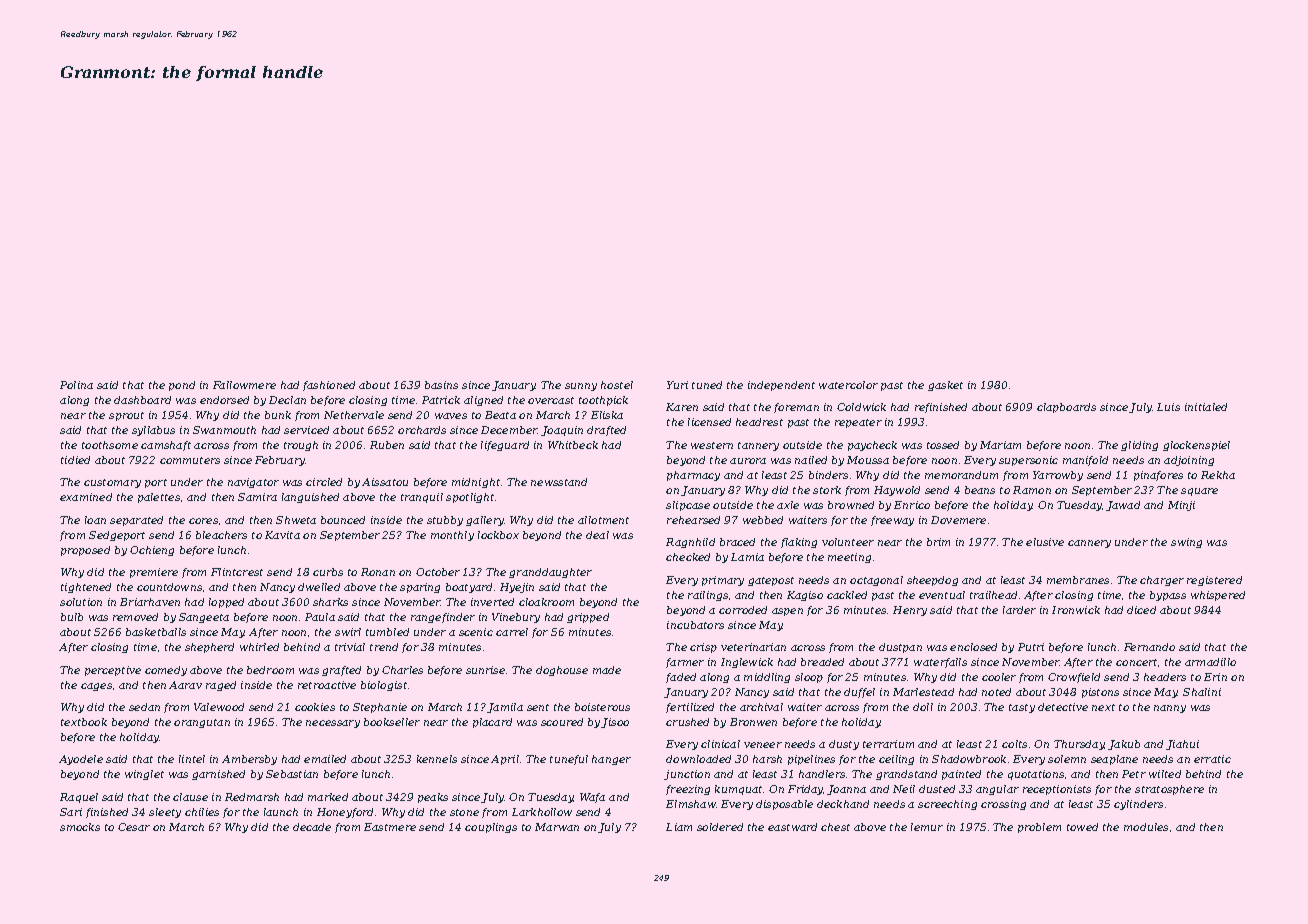 Image resolution: width=1308 pixels, height=924 pixels. Describe the element at coordinates (390, 827) in the image. I see `Eastmere` at that location.
